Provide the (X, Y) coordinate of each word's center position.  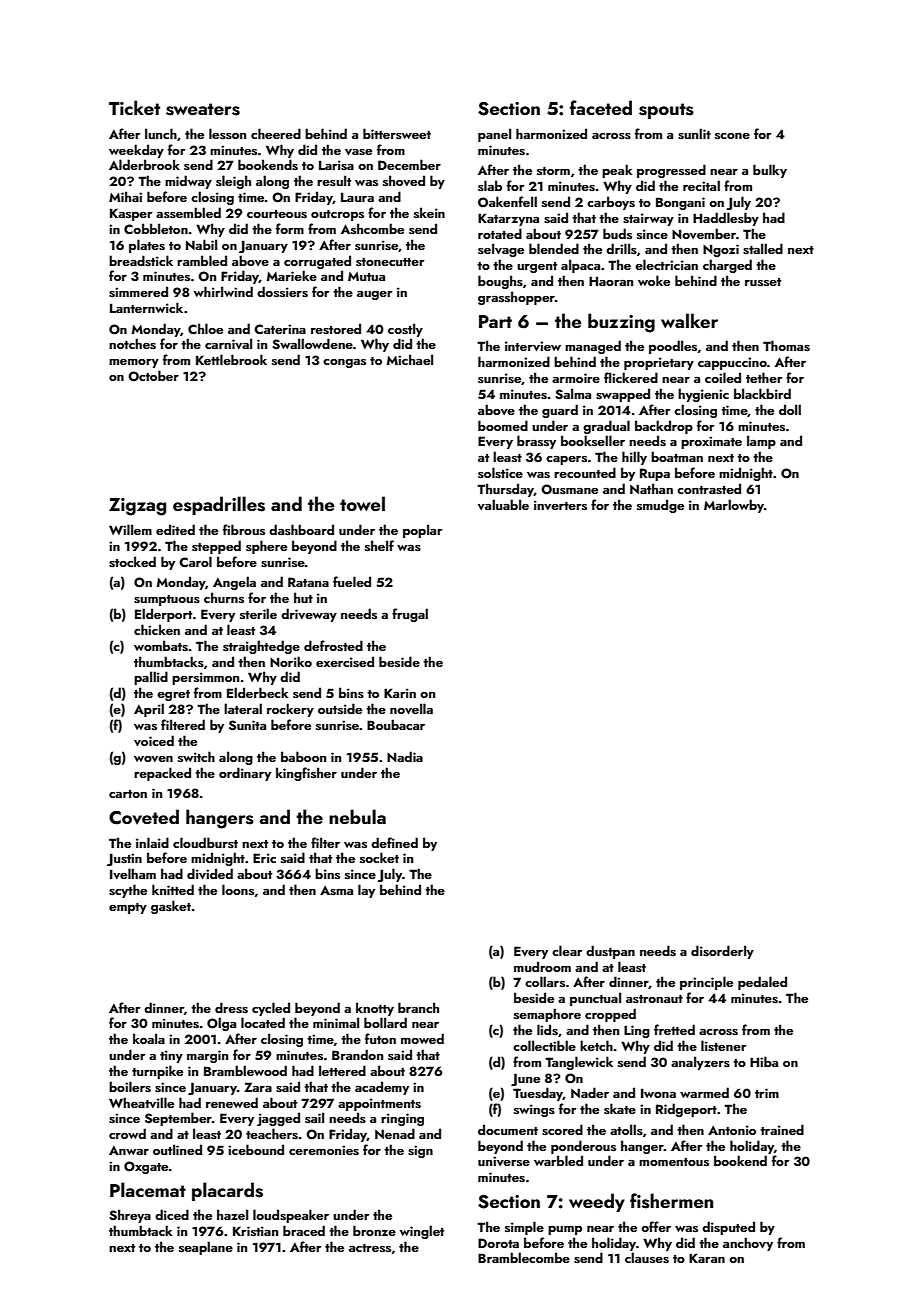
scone (732, 136)
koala (149, 1038)
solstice (500, 473)
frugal (410, 615)
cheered (276, 133)
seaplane (206, 1248)
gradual (606, 427)
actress (370, 1248)
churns (224, 598)
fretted (674, 1029)
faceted (601, 107)
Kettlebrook (231, 359)
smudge (660, 506)
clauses (647, 1258)
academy (382, 1088)
